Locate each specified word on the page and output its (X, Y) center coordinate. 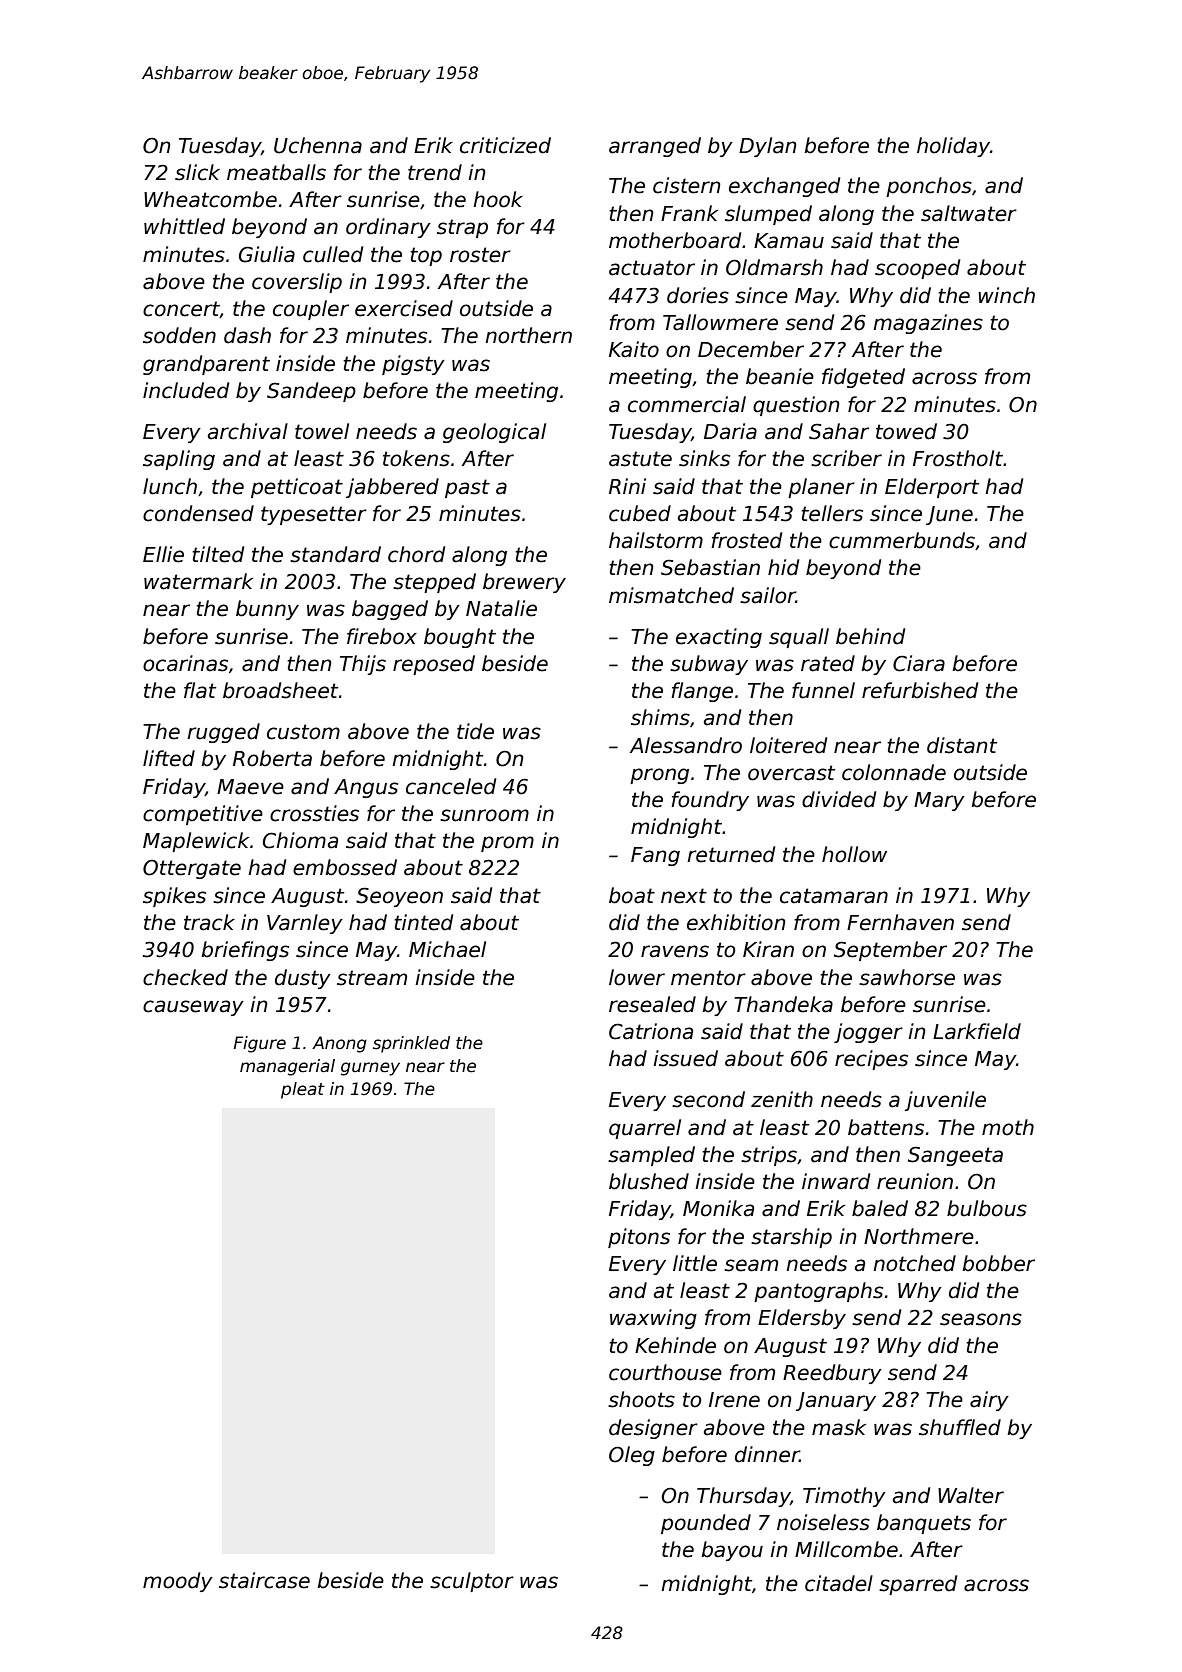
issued (685, 1058)
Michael (447, 949)
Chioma (300, 840)
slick (197, 172)
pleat (303, 1090)
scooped (917, 269)
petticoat (297, 488)
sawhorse (907, 977)
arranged (655, 147)
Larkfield (977, 1031)
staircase (264, 1580)
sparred (918, 1585)
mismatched (671, 595)
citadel (839, 1583)
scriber (846, 458)
